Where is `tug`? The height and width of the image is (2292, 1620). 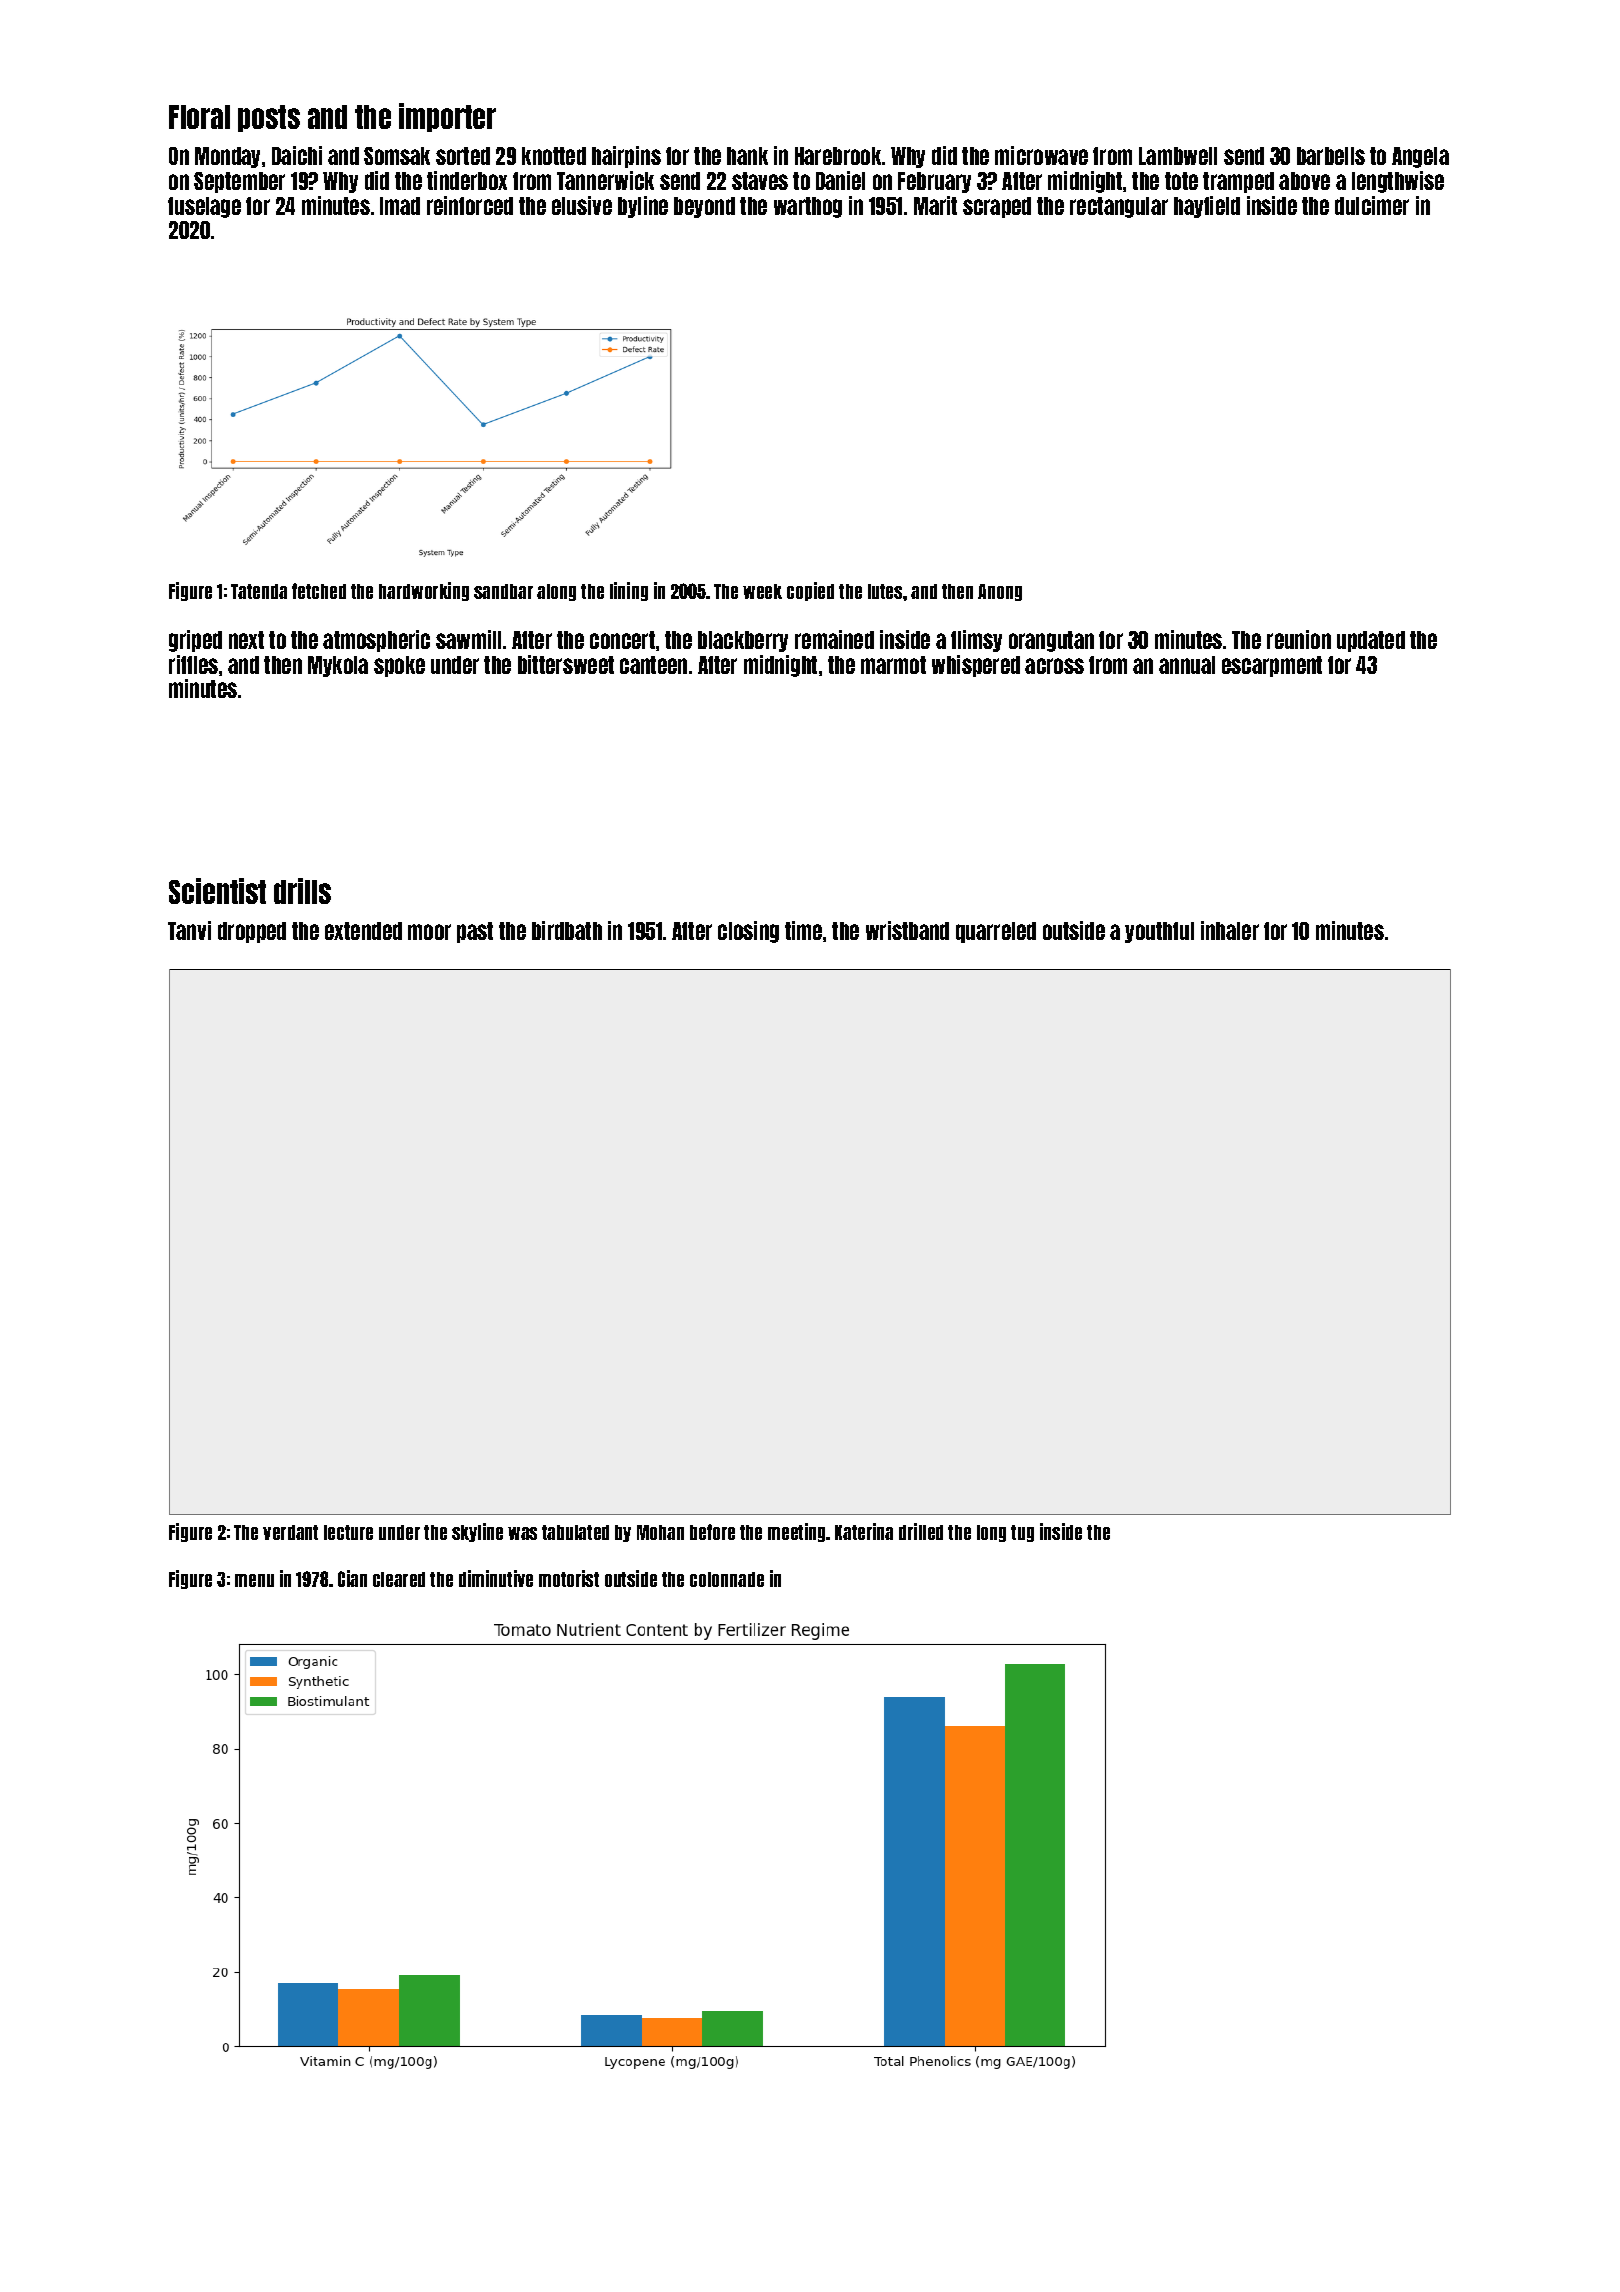 tug is located at coordinates (1022, 1533).
